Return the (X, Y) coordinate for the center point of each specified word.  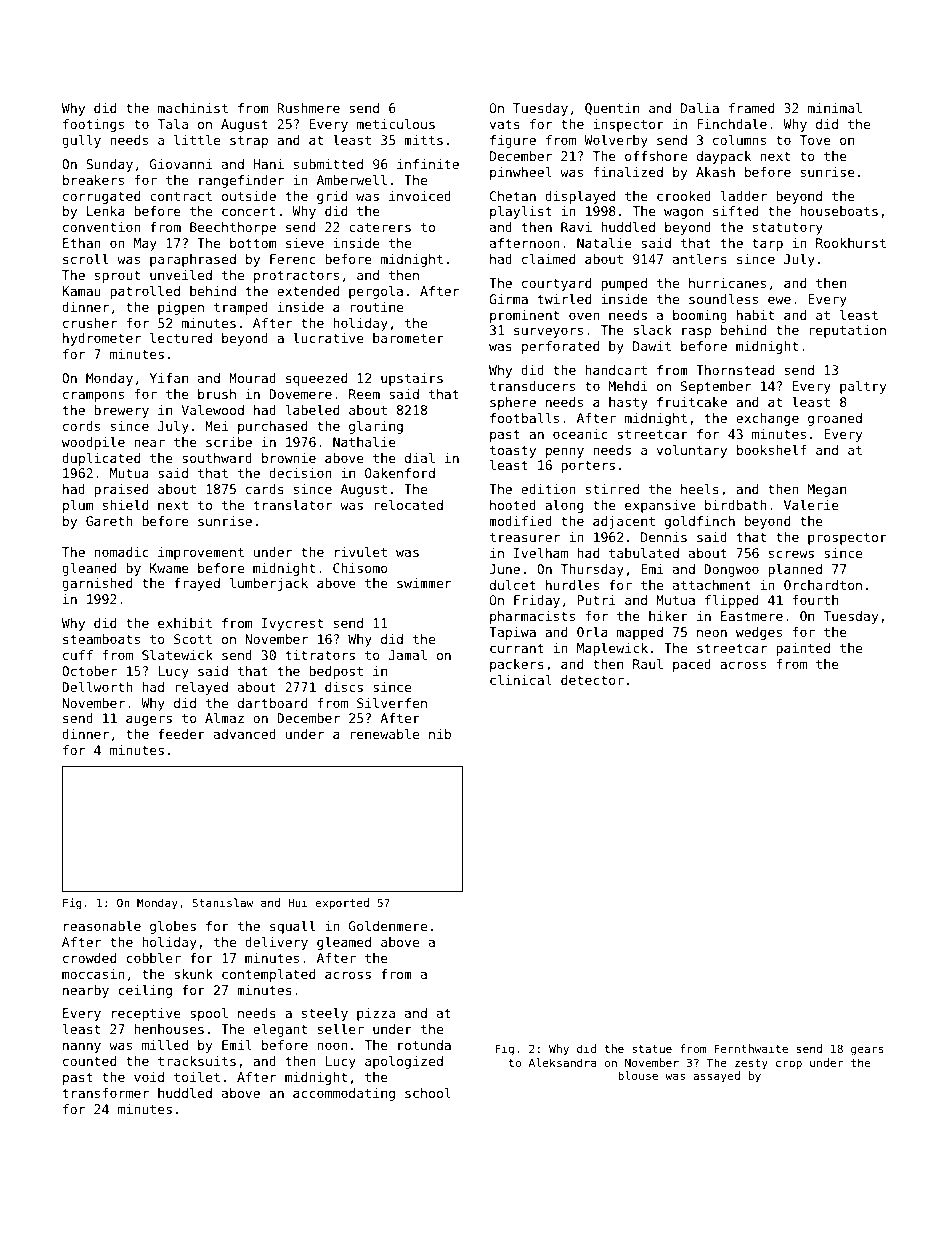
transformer (105, 1093)
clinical (521, 680)
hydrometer (102, 339)
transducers (532, 386)
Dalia (700, 108)
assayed (717, 1077)
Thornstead (735, 370)
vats (505, 124)
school (428, 1093)
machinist (193, 108)
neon (712, 633)
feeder (181, 734)
